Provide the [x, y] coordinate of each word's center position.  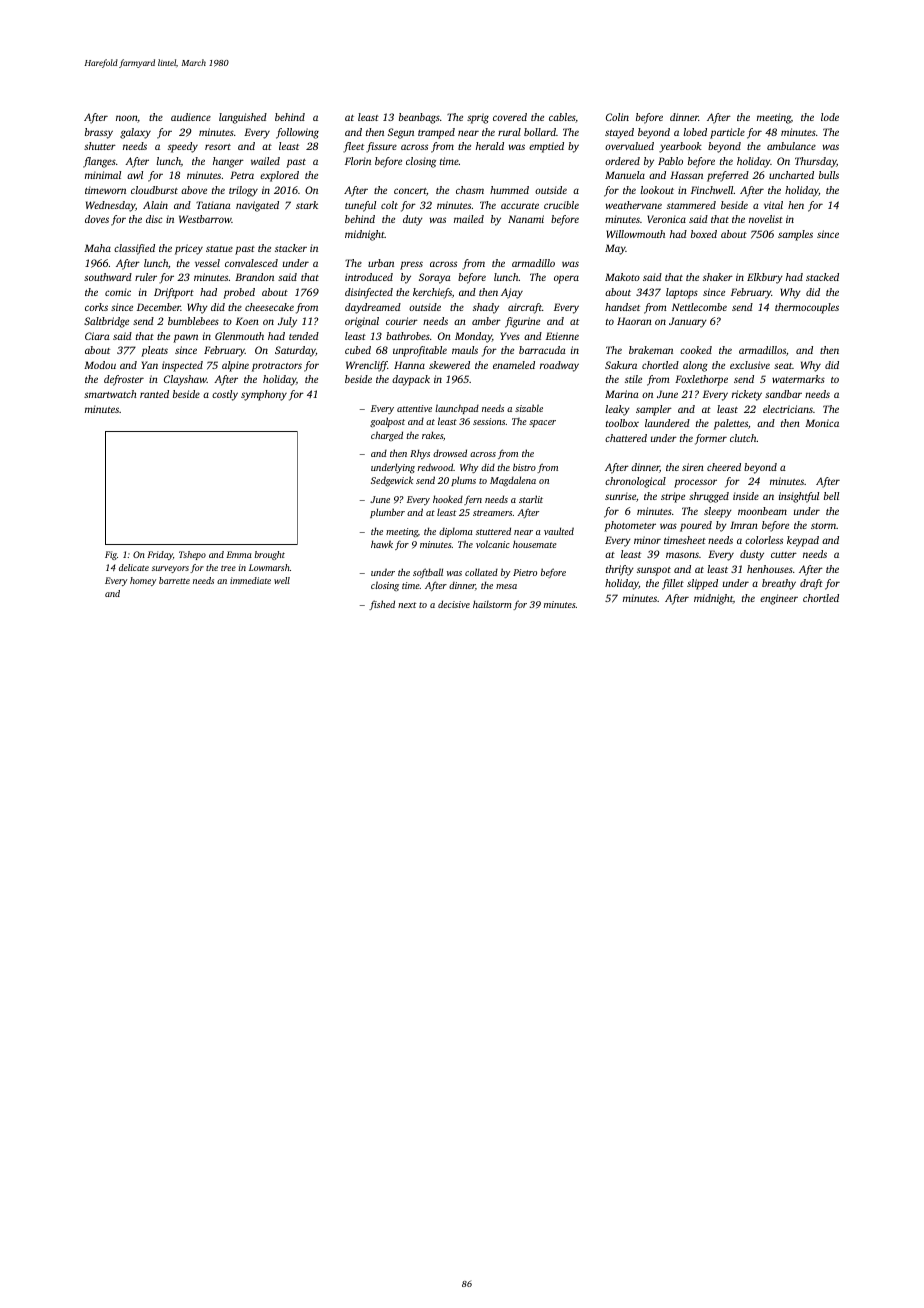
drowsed [450, 453]
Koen [247, 321]
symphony [264, 395]
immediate [250, 580]
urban [381, 263]
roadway [559, 366]
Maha [97, 248]
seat [783, 366]
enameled [514, 365]
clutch [743, 438]
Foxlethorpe [701, 380]
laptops [682, 293]
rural [509, 132]
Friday [160, 555]
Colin [617, 117]
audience [191, 117]
